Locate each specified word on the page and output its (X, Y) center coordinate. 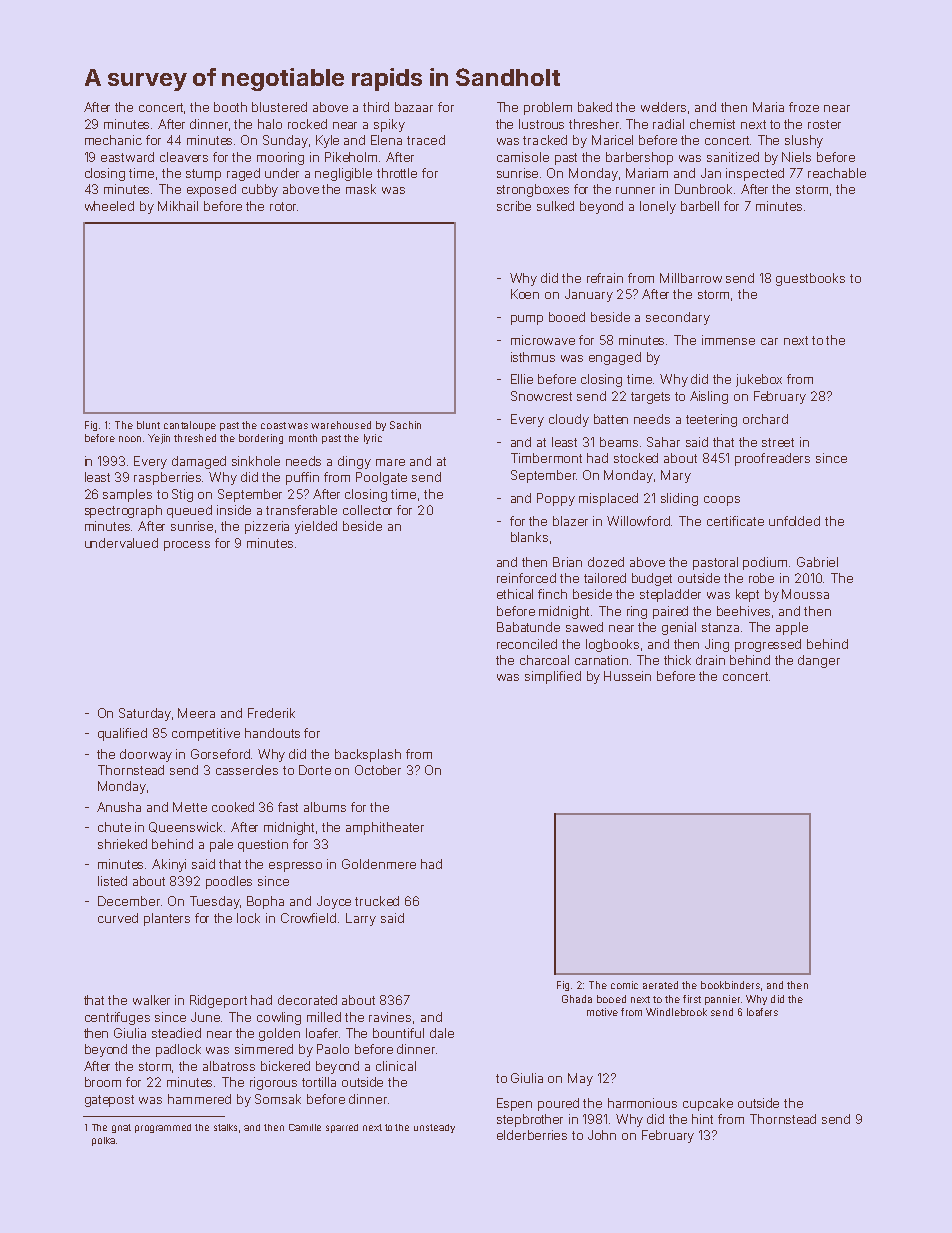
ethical (515, 594)
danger (819, 661)
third (376, 107)
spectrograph (123, 511)
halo (270, 124)
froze (804, 107)
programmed (163, 1128)
